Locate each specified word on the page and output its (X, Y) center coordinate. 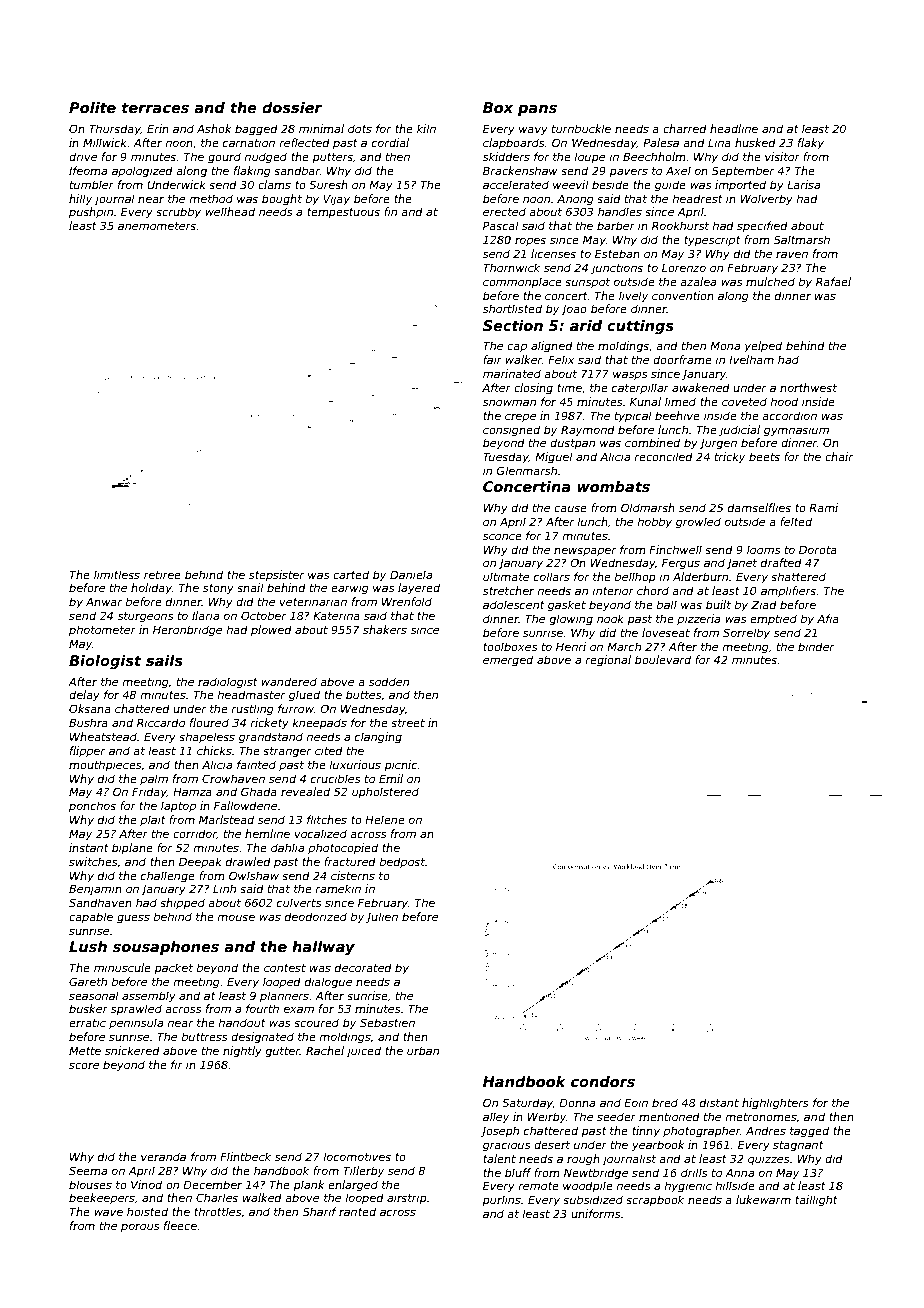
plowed (271, 630)
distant (719, 1102)
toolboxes (510, 646)
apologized (142, 172)
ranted (357, 1211)
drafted (781, 562)
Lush (88, 946)
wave (108, 1212)
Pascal (501, 225)
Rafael (833, 281)
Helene (385, 819)
